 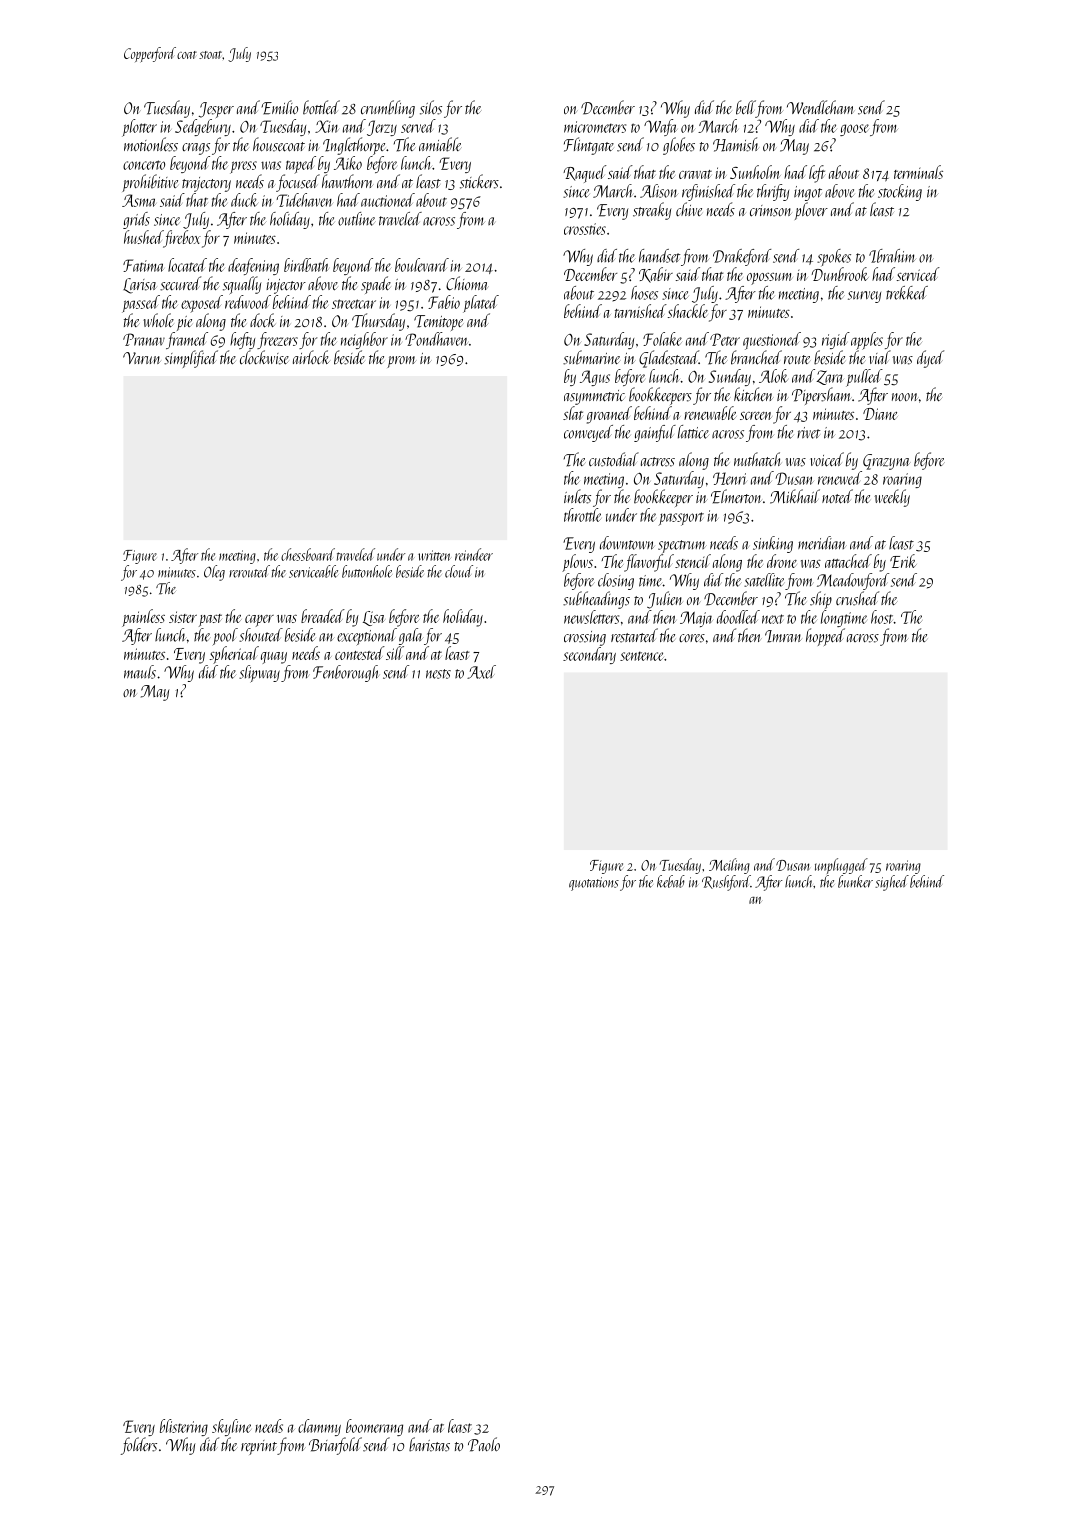 I want to click on Paolo, so click(x=484, y=1444).
